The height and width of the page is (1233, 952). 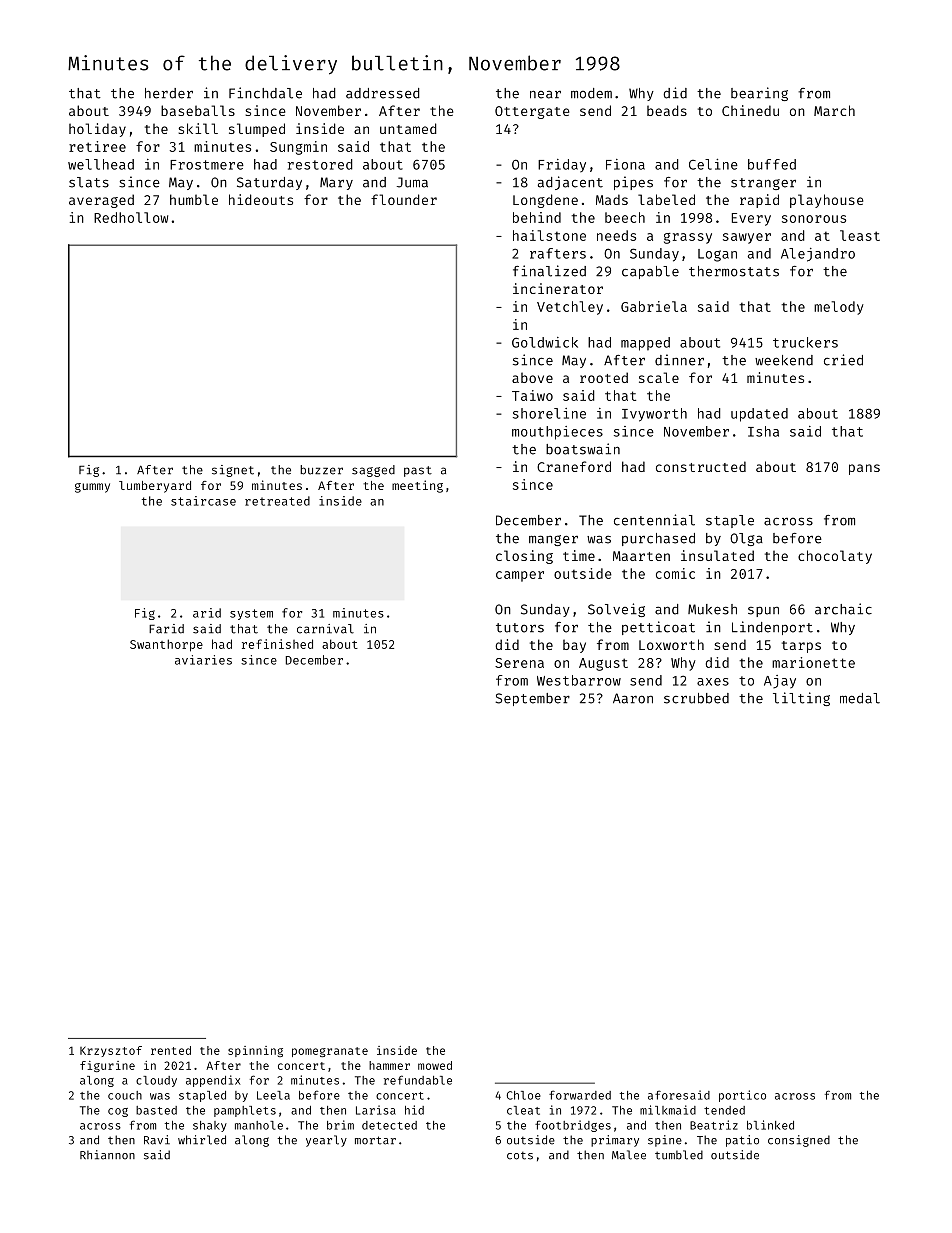 What do you see at coordinates (233, 471) in the page?
I see `signet` at bounding box center [233, 471].
